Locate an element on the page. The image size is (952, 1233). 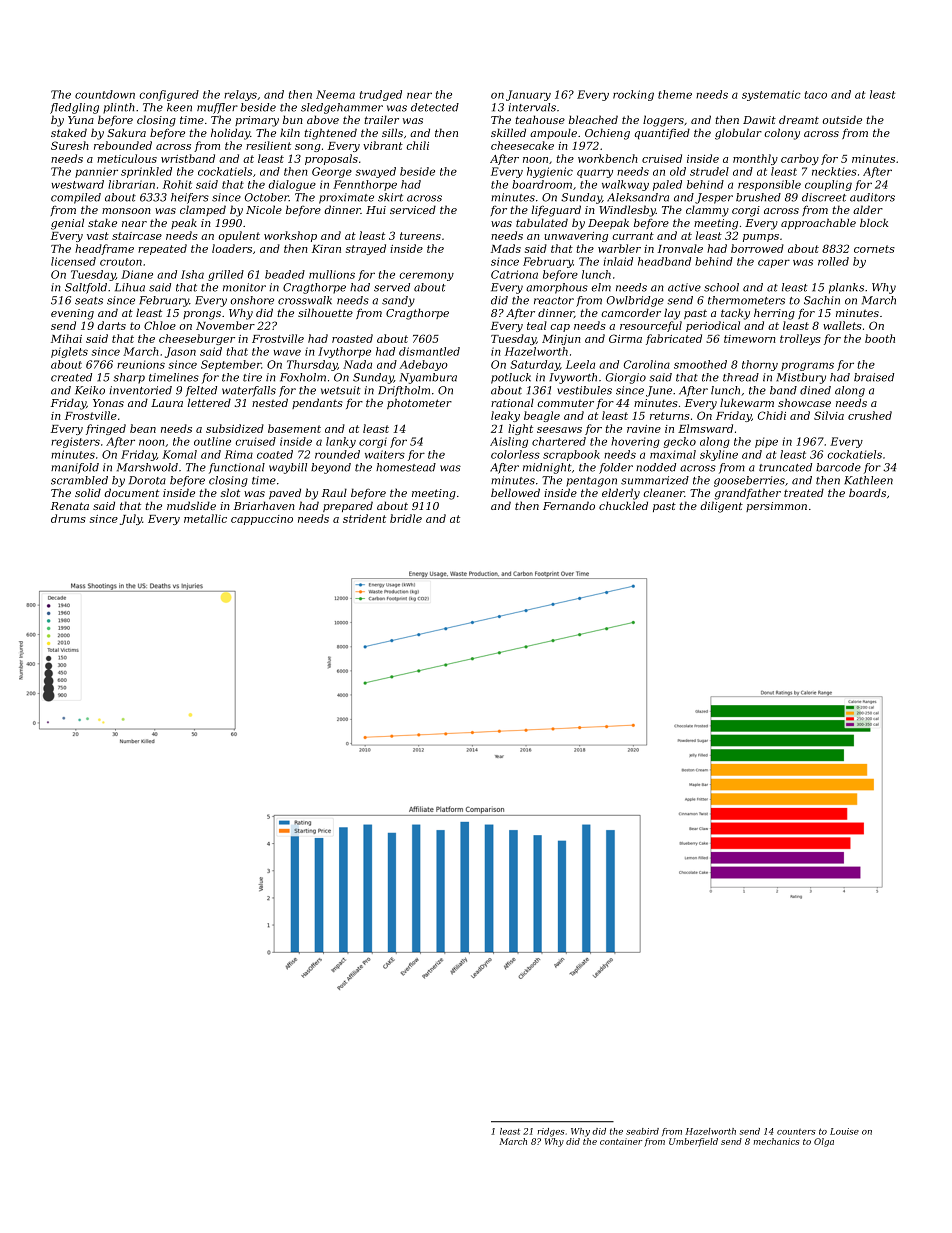
ridges is located at coordinates (551, 1132).
